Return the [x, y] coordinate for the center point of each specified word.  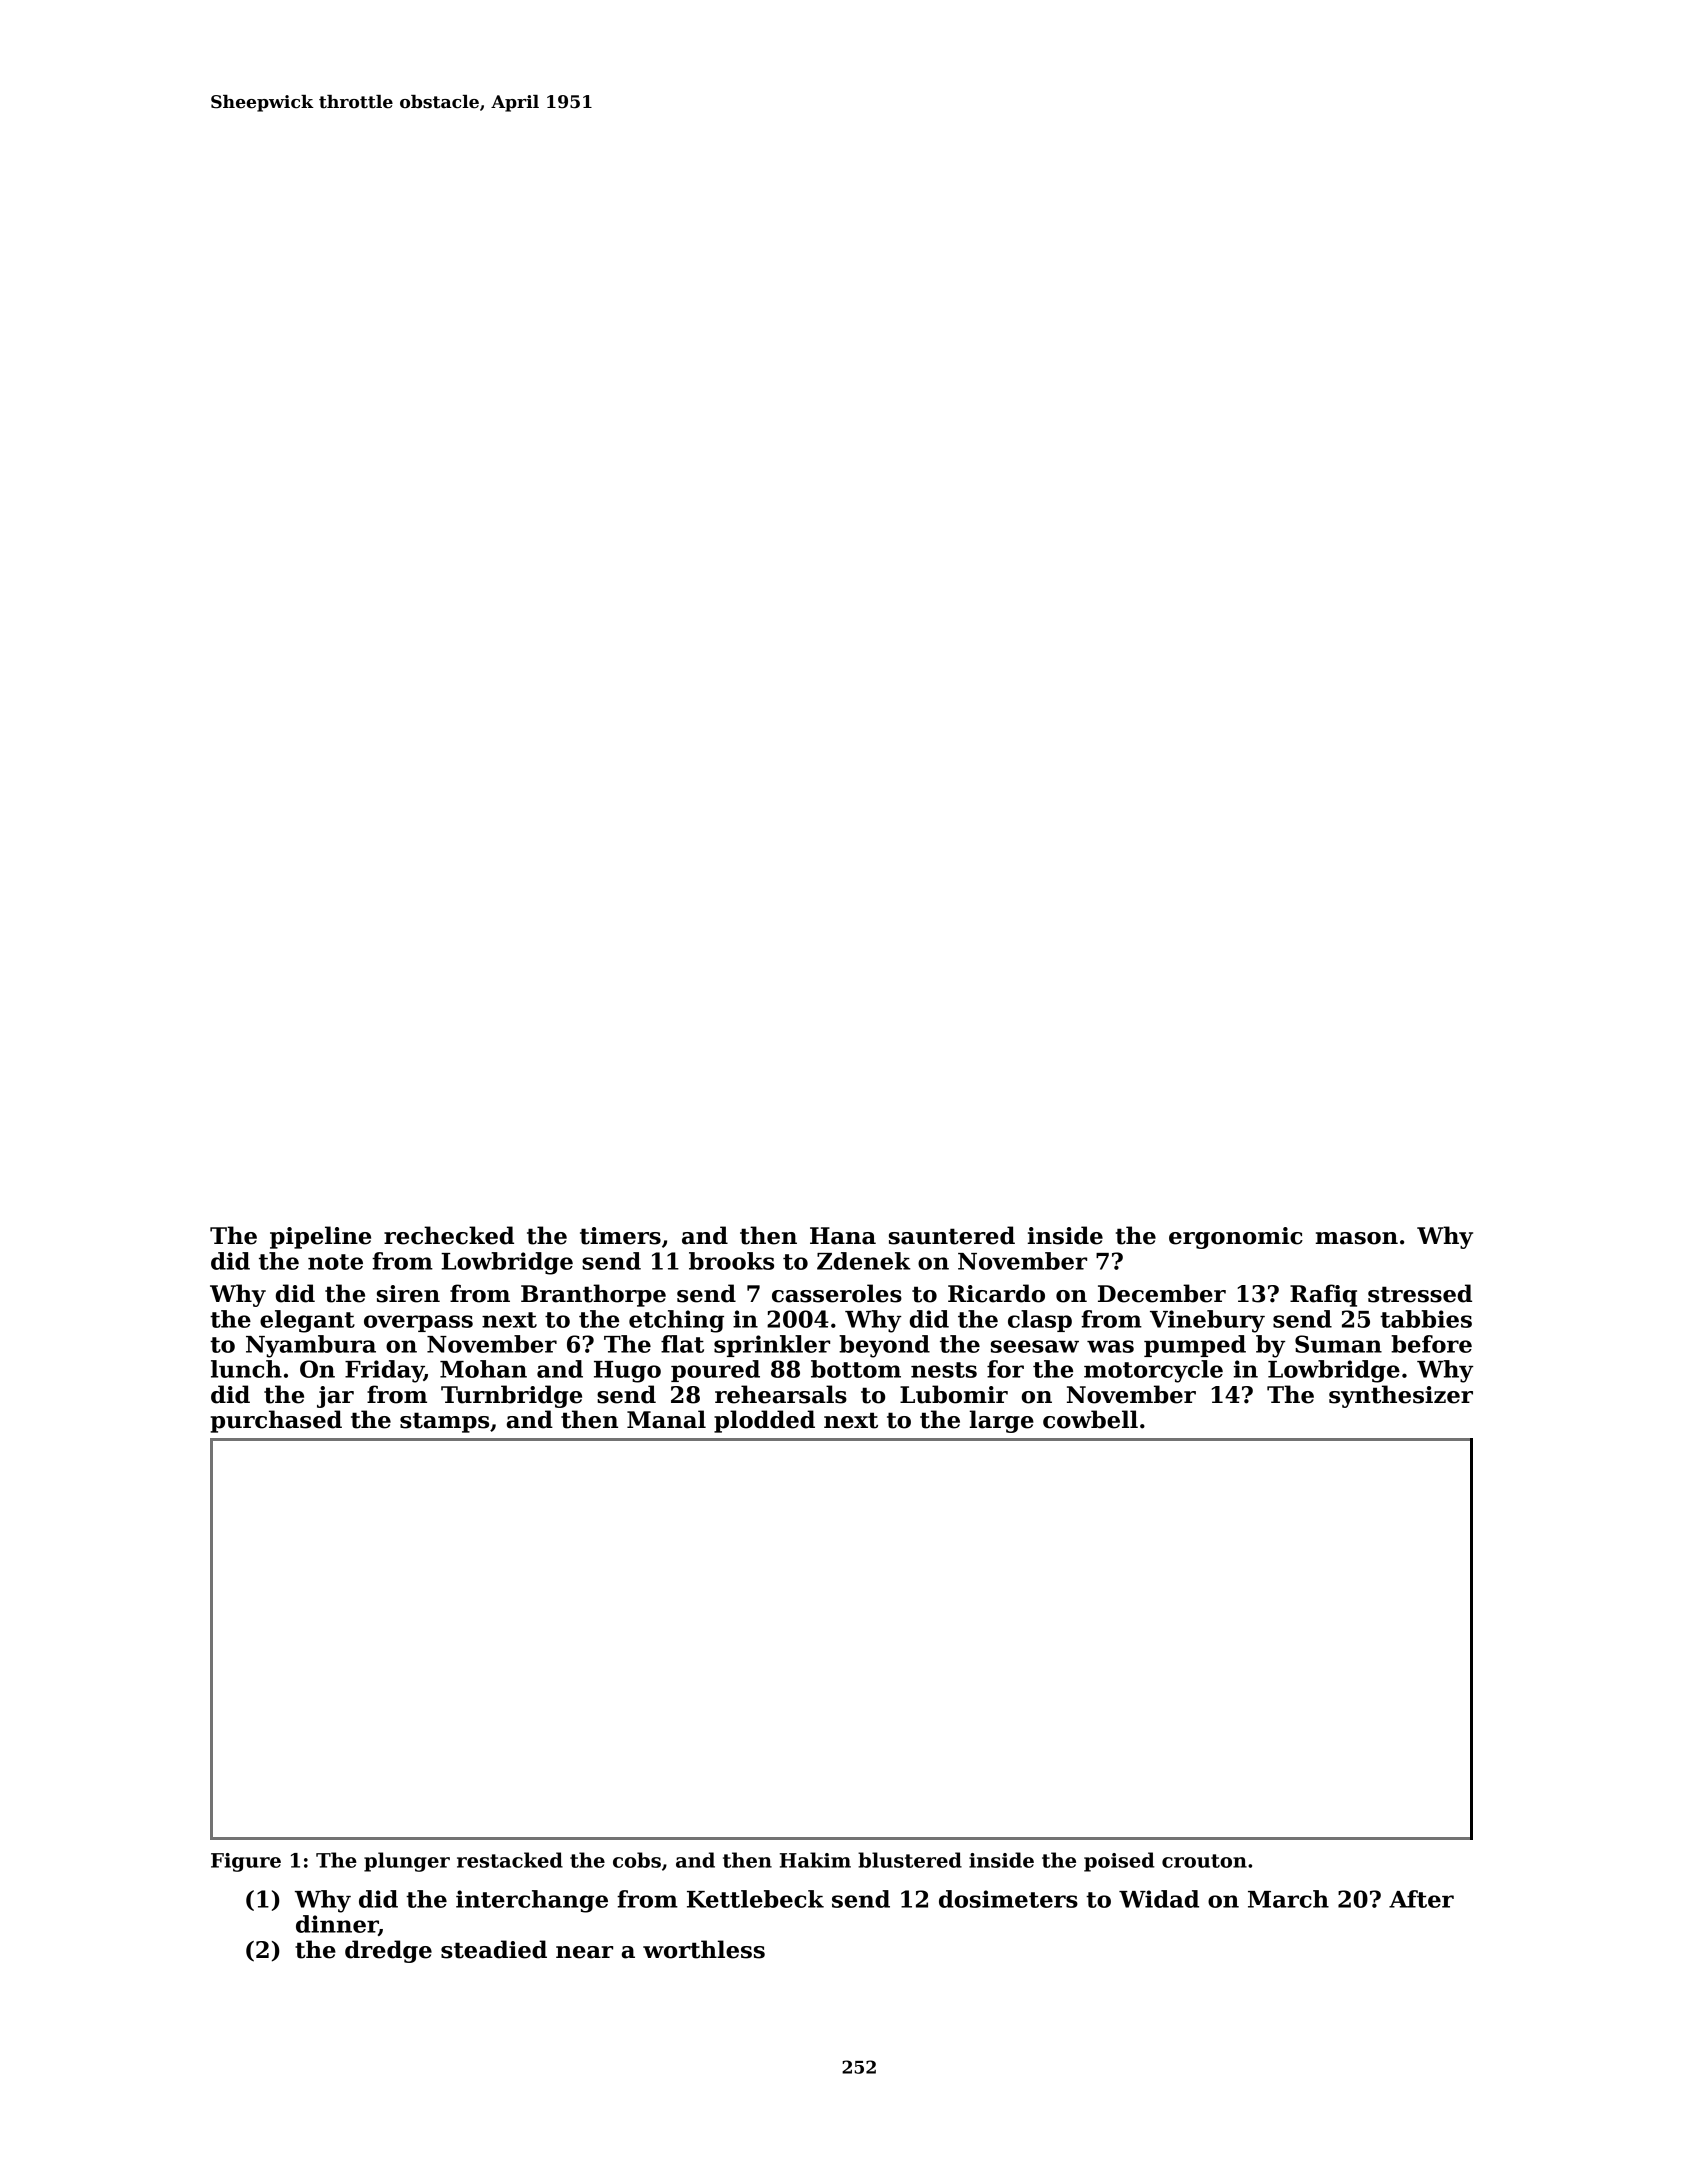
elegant [307, 1321]
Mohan [483, 1369]
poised [1119, 1862]
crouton [1204, 1861]
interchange [532, 1901]
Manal [666, 1419]
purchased [276, 1421]
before [1431, 1344]
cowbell [1090, 1419]
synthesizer [1401, 1396]
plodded [764, 1421]
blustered [910, 1860]
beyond [884, 1346]
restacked [510, 1860]
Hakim [815, 1860]
